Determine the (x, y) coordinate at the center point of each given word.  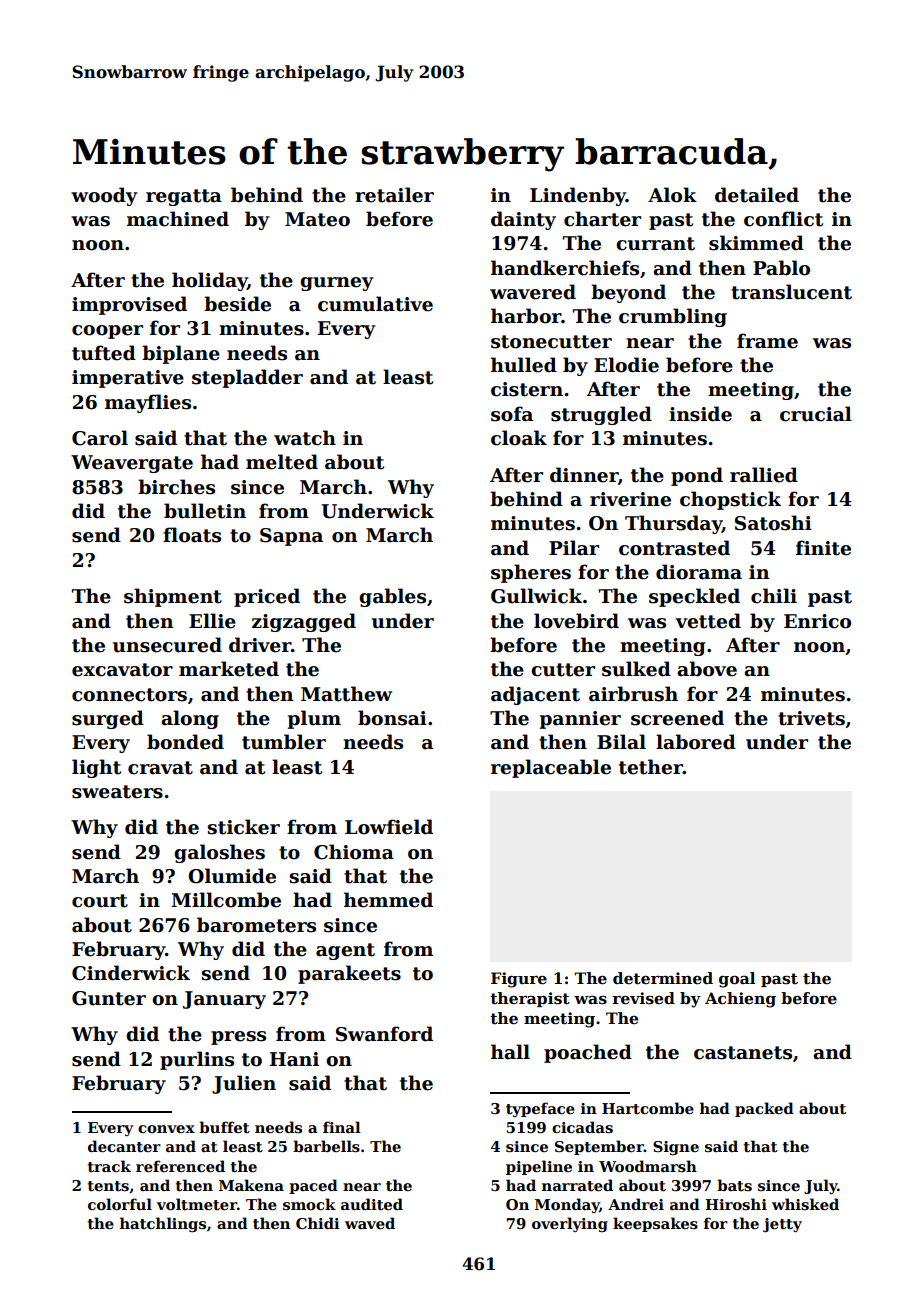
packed (764, 1109)
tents (108, 1186)
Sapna (291, 537)
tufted (104, 353)
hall (510, 1052)
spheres (531, 573)
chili (774, 596)
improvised (129, 305)
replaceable (551, 768)
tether (651, 767)
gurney (336, 284)
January (224, 1000)
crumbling (673, 317)
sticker (243, 827)
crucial (816, 414)
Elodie (626, 365)
